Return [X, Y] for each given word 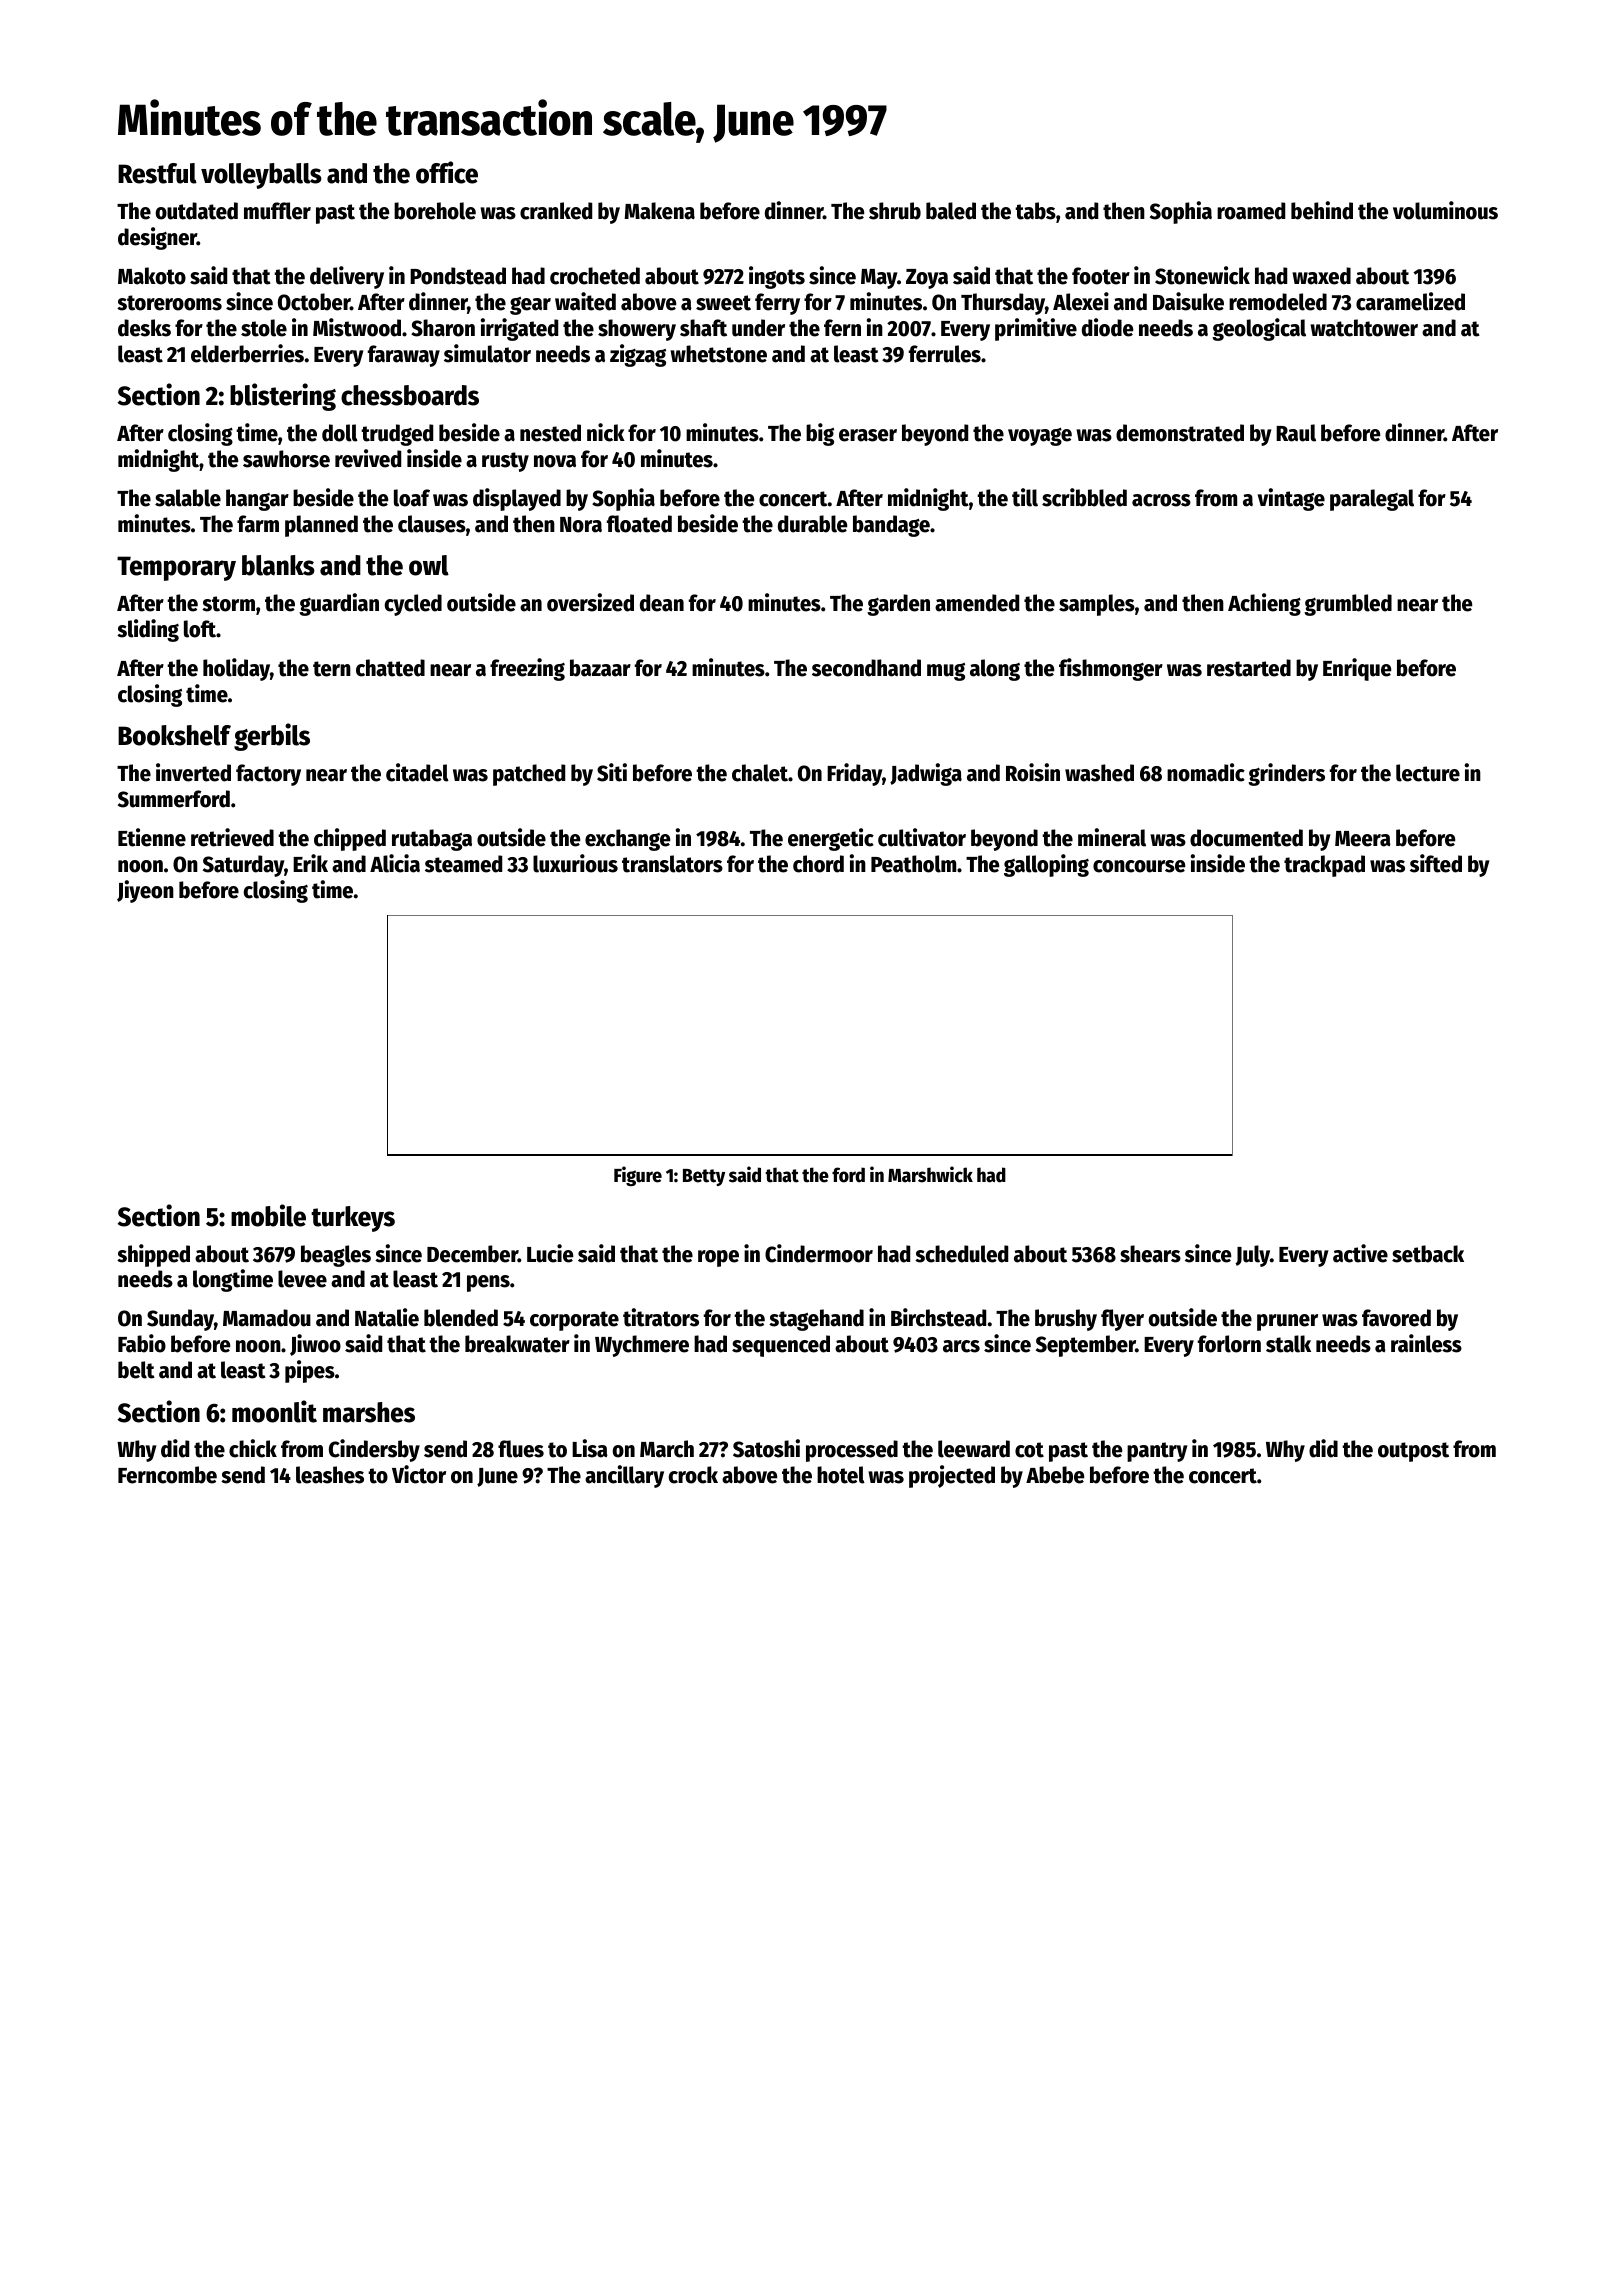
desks [144, 328]
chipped [350, 839]
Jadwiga [926, 774]
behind [1322, 210]
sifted [1436, 863]
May [879, 279]
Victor [419, 1474]
